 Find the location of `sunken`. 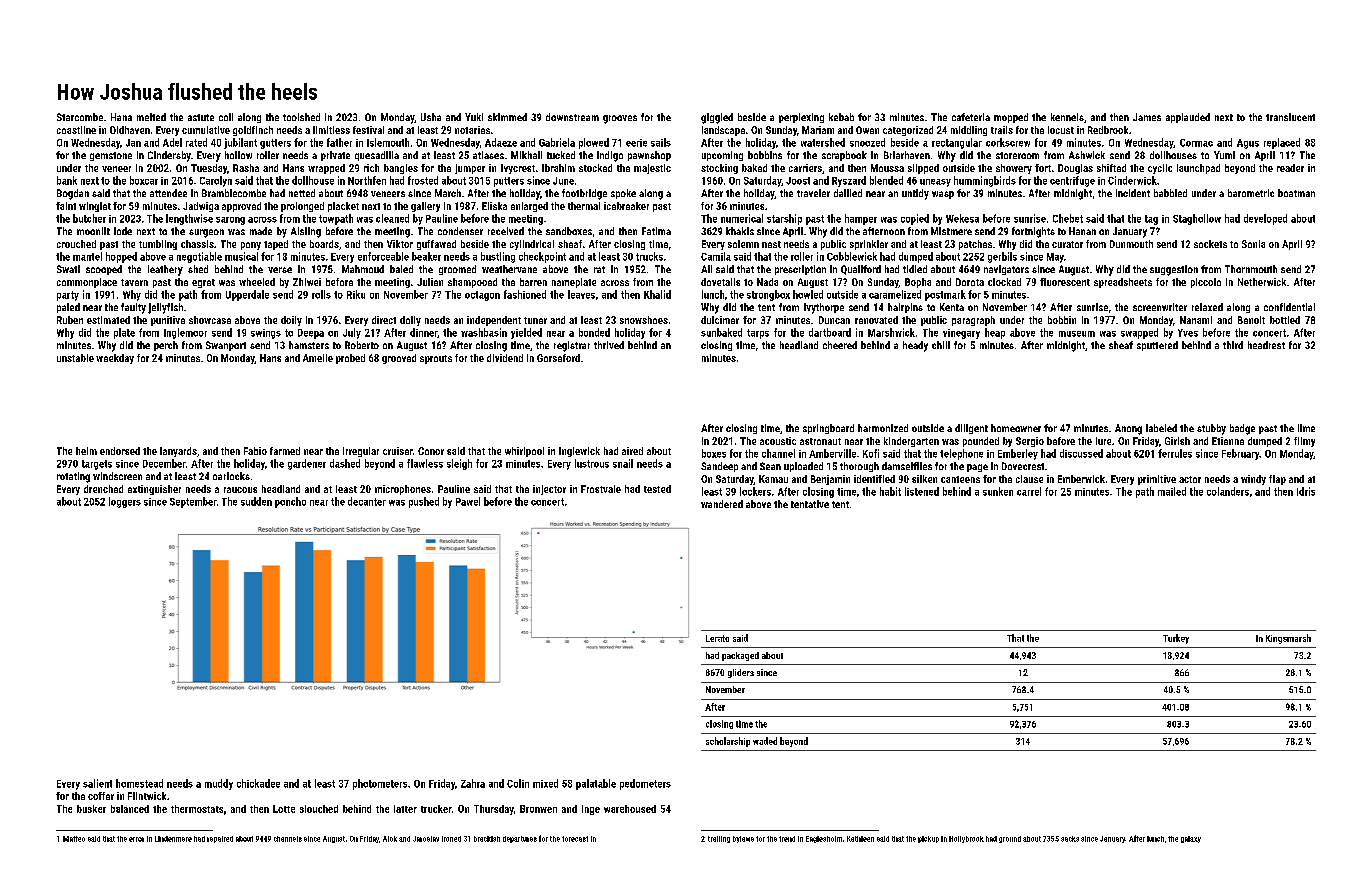

sunken is located at coordinates (998, 491).
